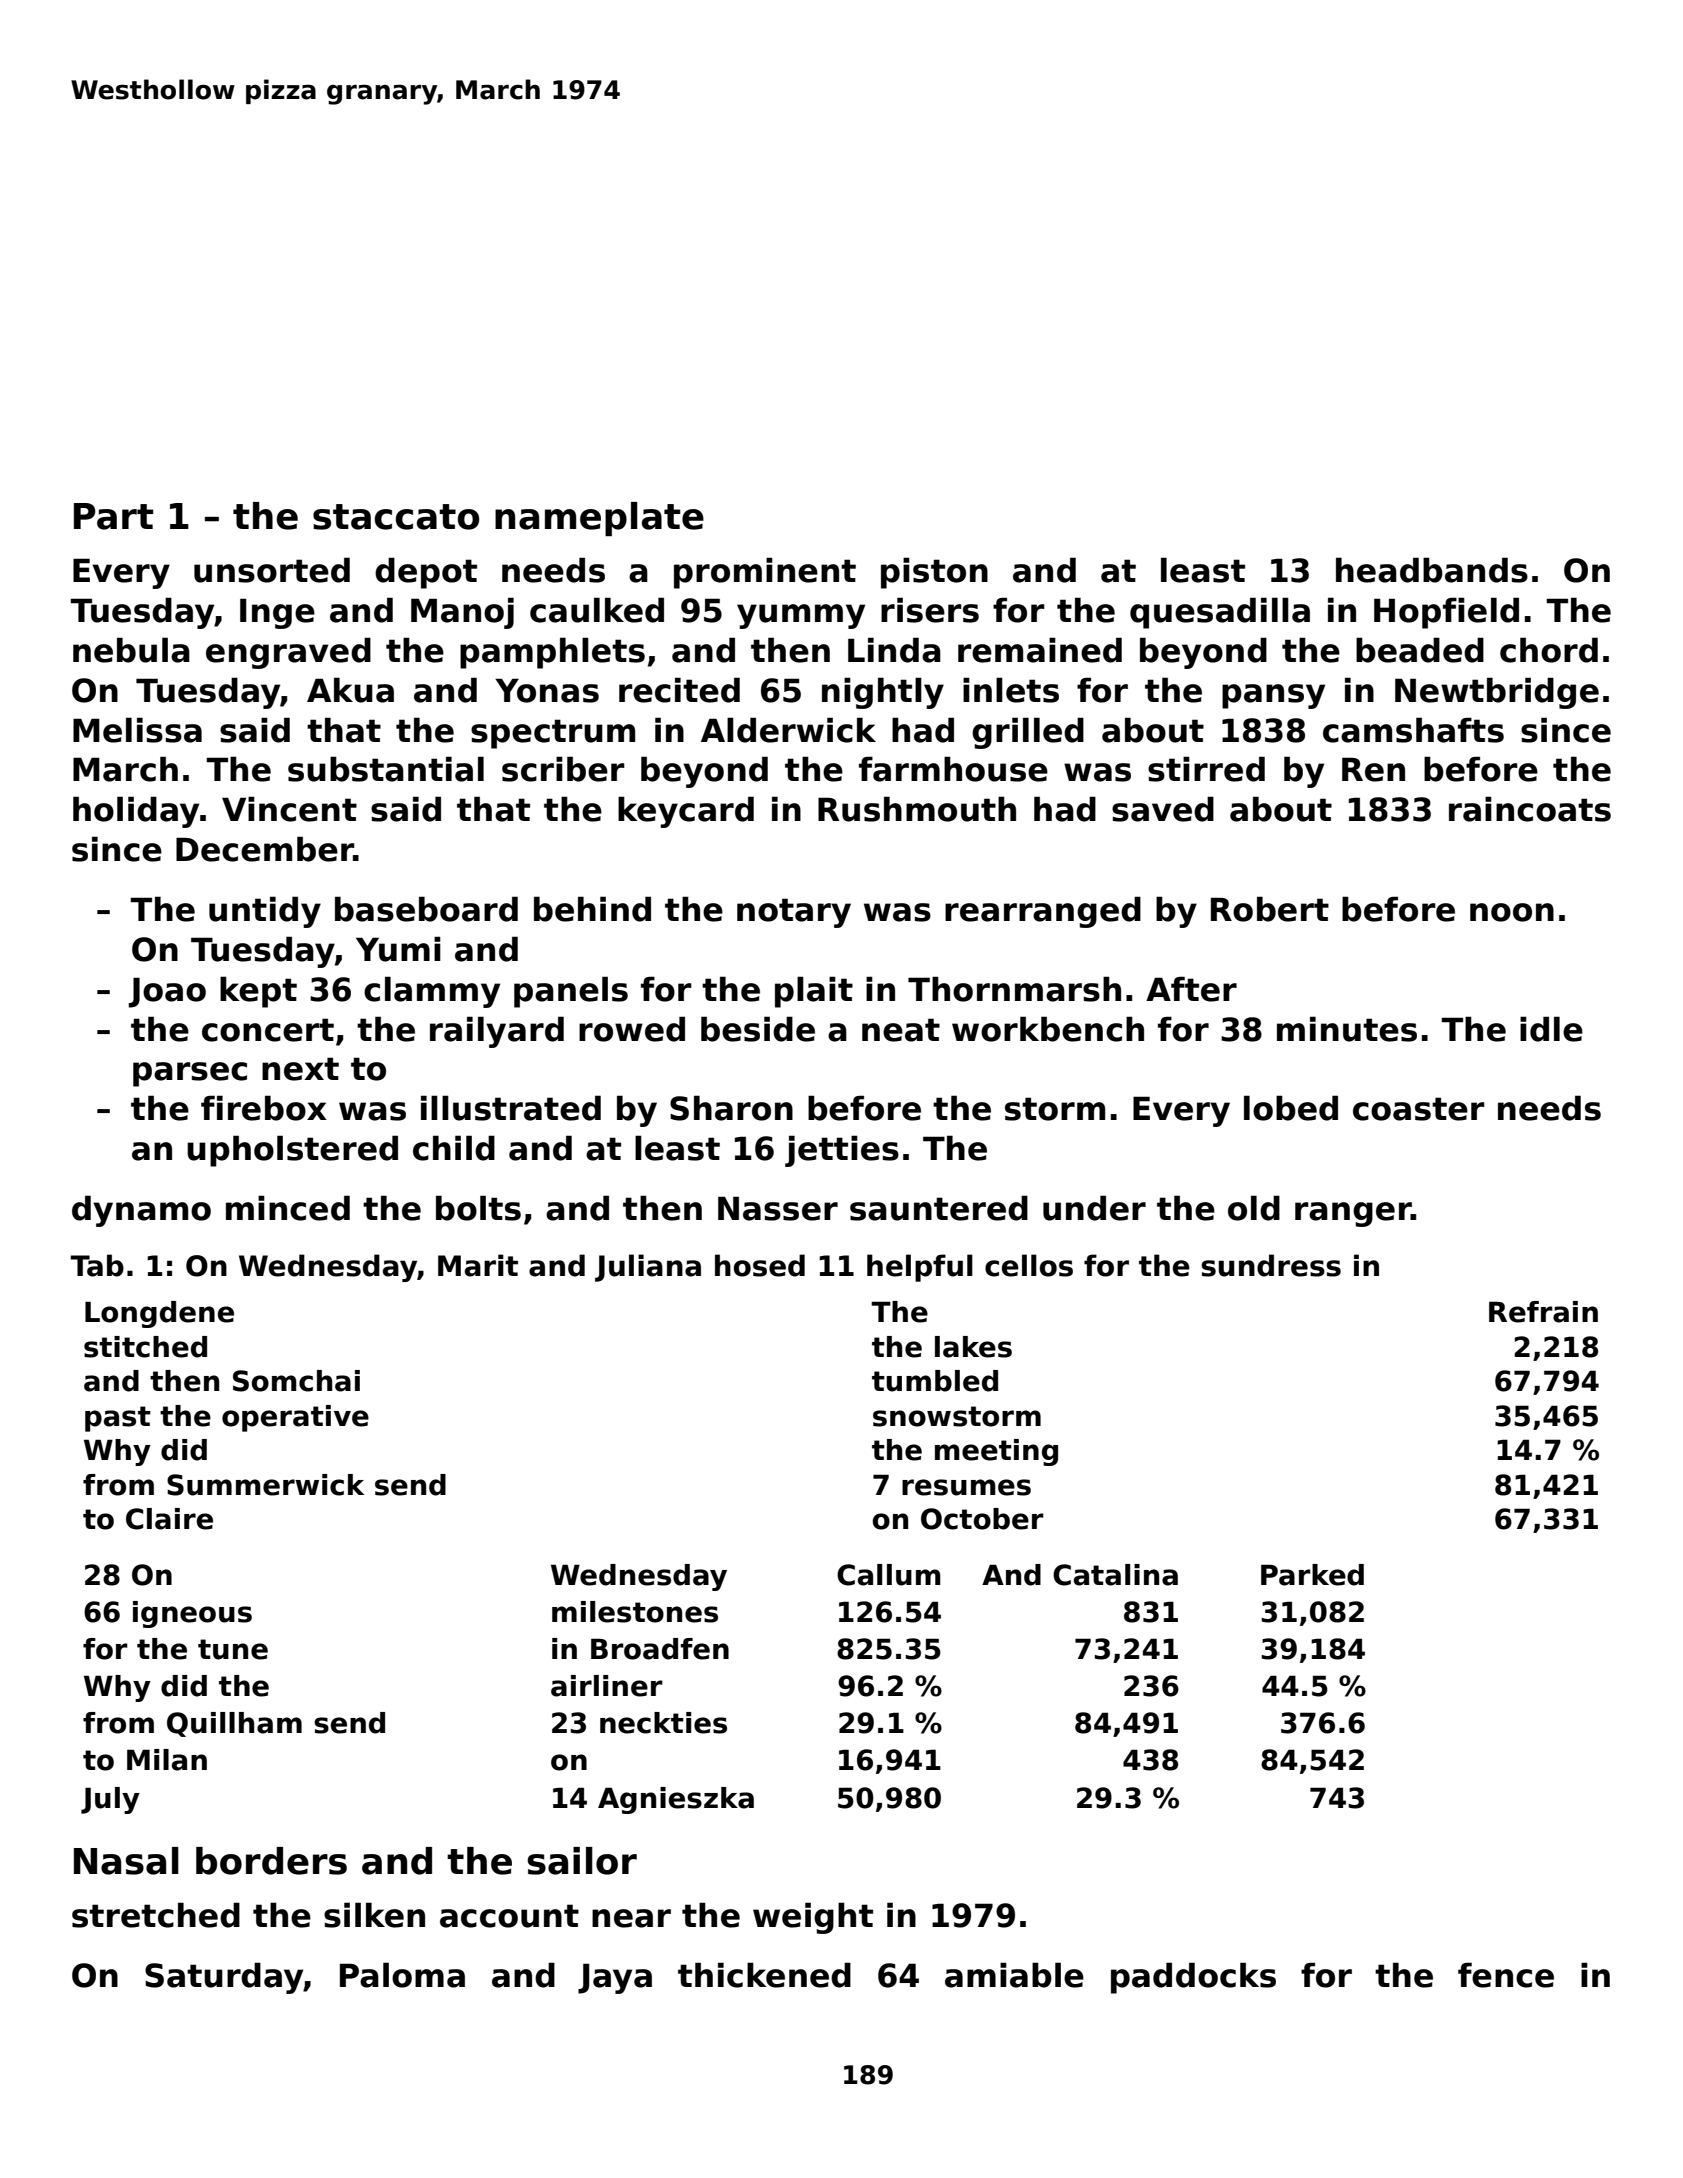 The height and width of the screenshot is (2178, 1683). What do you see at coordinates (1432, 570) in the screenshot?
I see `headbands` at bounding box center [1432, 570].
